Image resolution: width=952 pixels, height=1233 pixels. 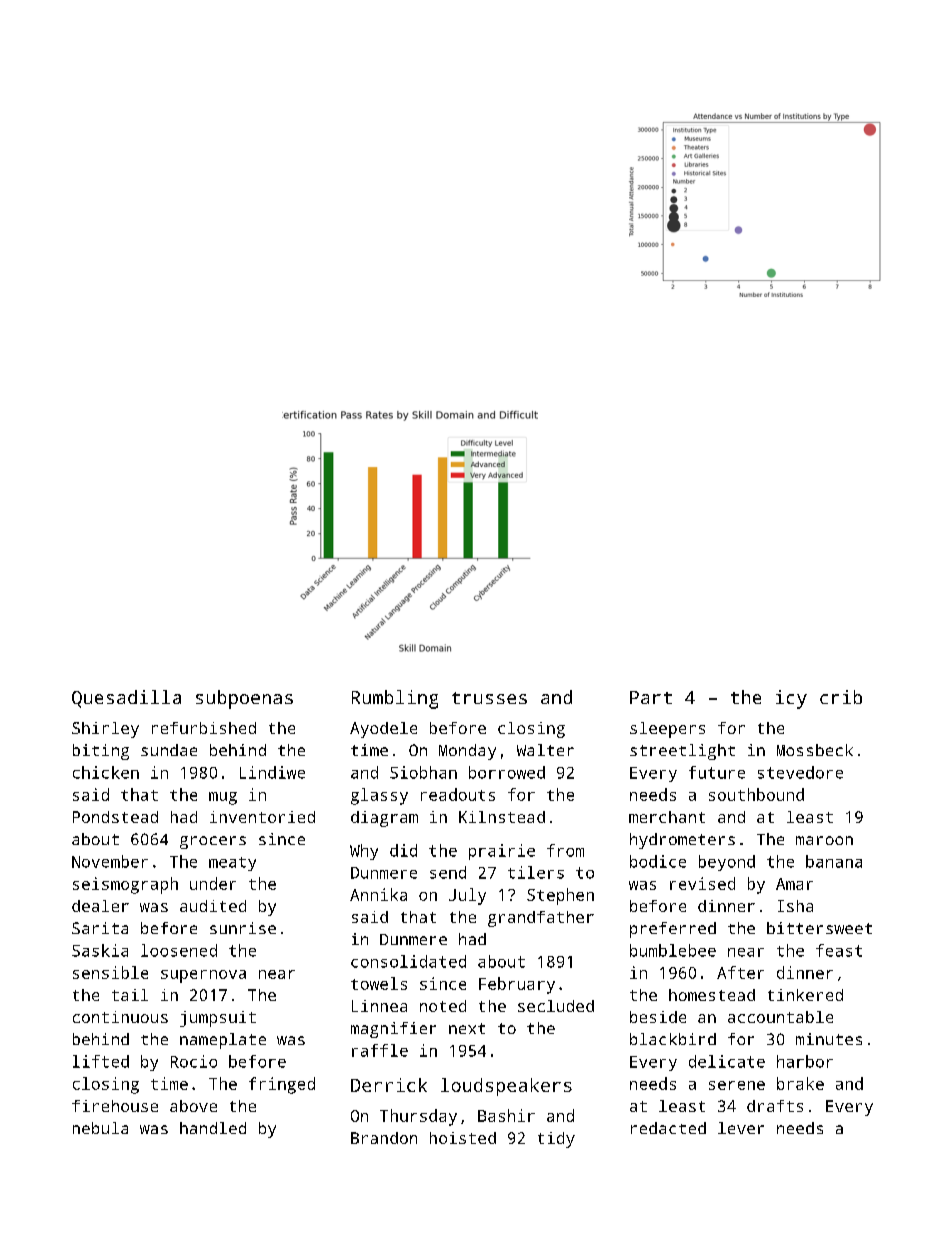 What do you see at coordinates (106, 772) in the screenshot?
I see `chicken` at bounding box center [106, 772].
